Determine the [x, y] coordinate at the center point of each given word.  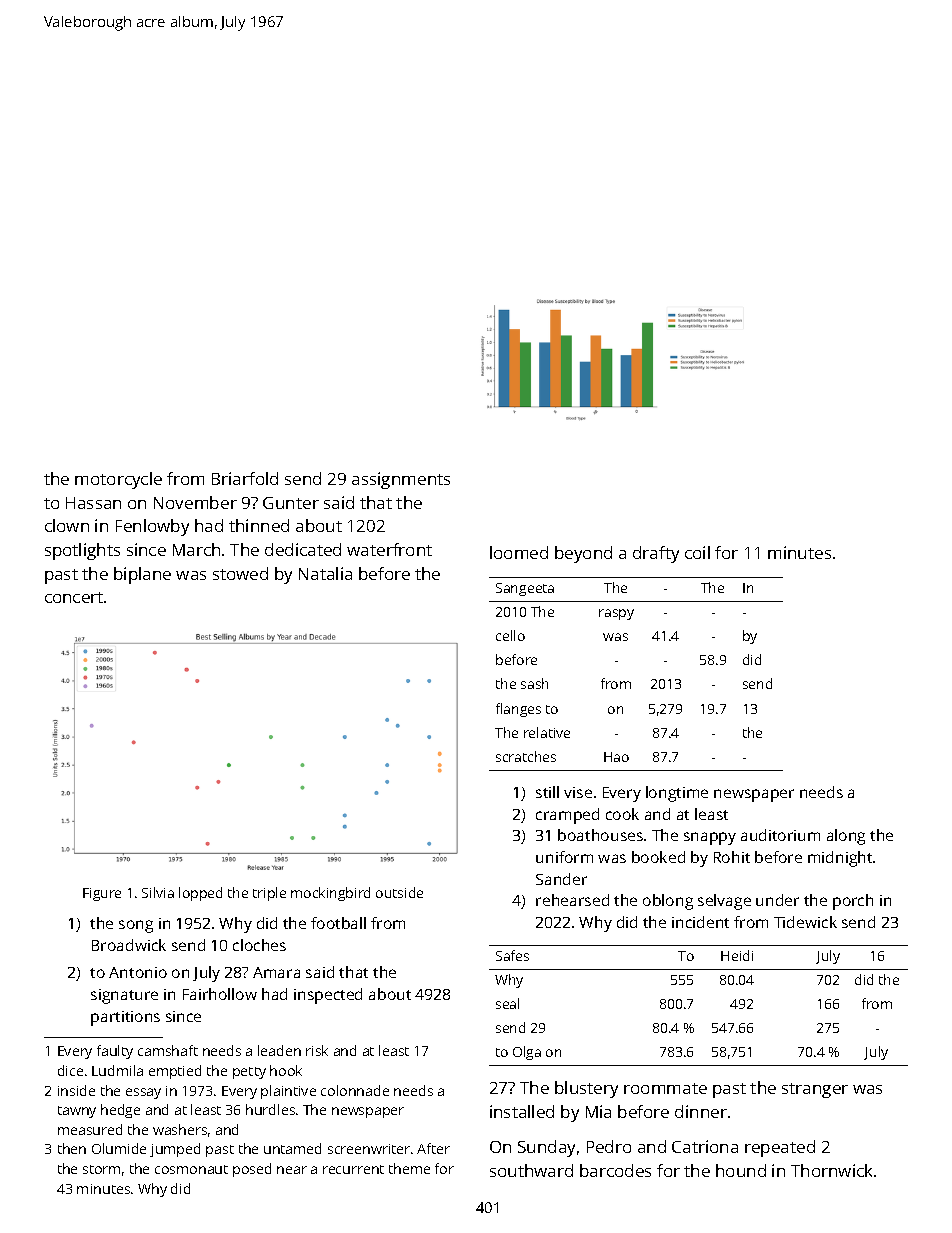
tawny [77, 1112]
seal [507, 1003]
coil [697, 552]
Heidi [737, 955]
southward [531, 1170]
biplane [142, 575]
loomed [519, 552]
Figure [102, 894]
